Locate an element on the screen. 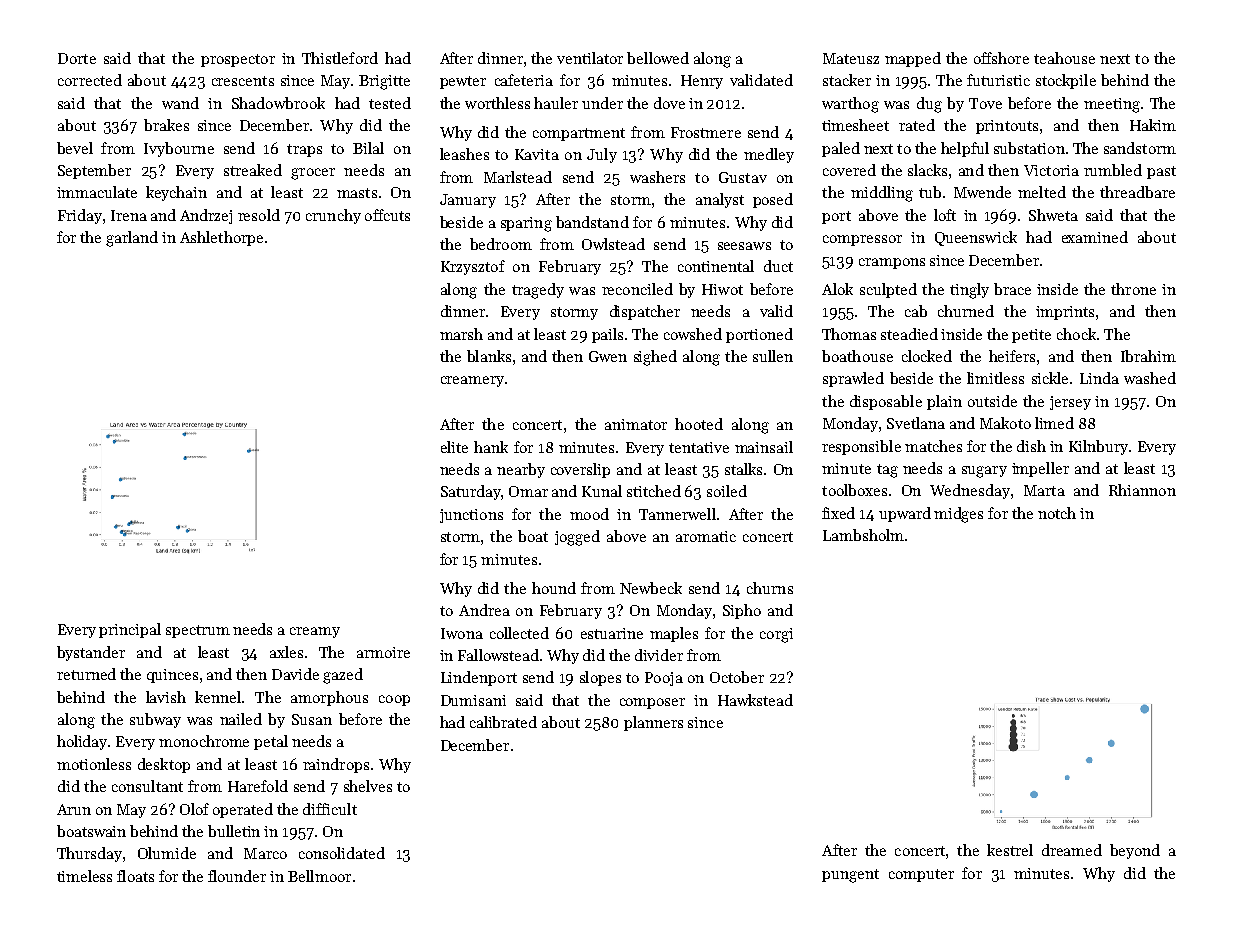 The image size is (1233, 952). Shadowbrook is located at coordinates (278, 103).
